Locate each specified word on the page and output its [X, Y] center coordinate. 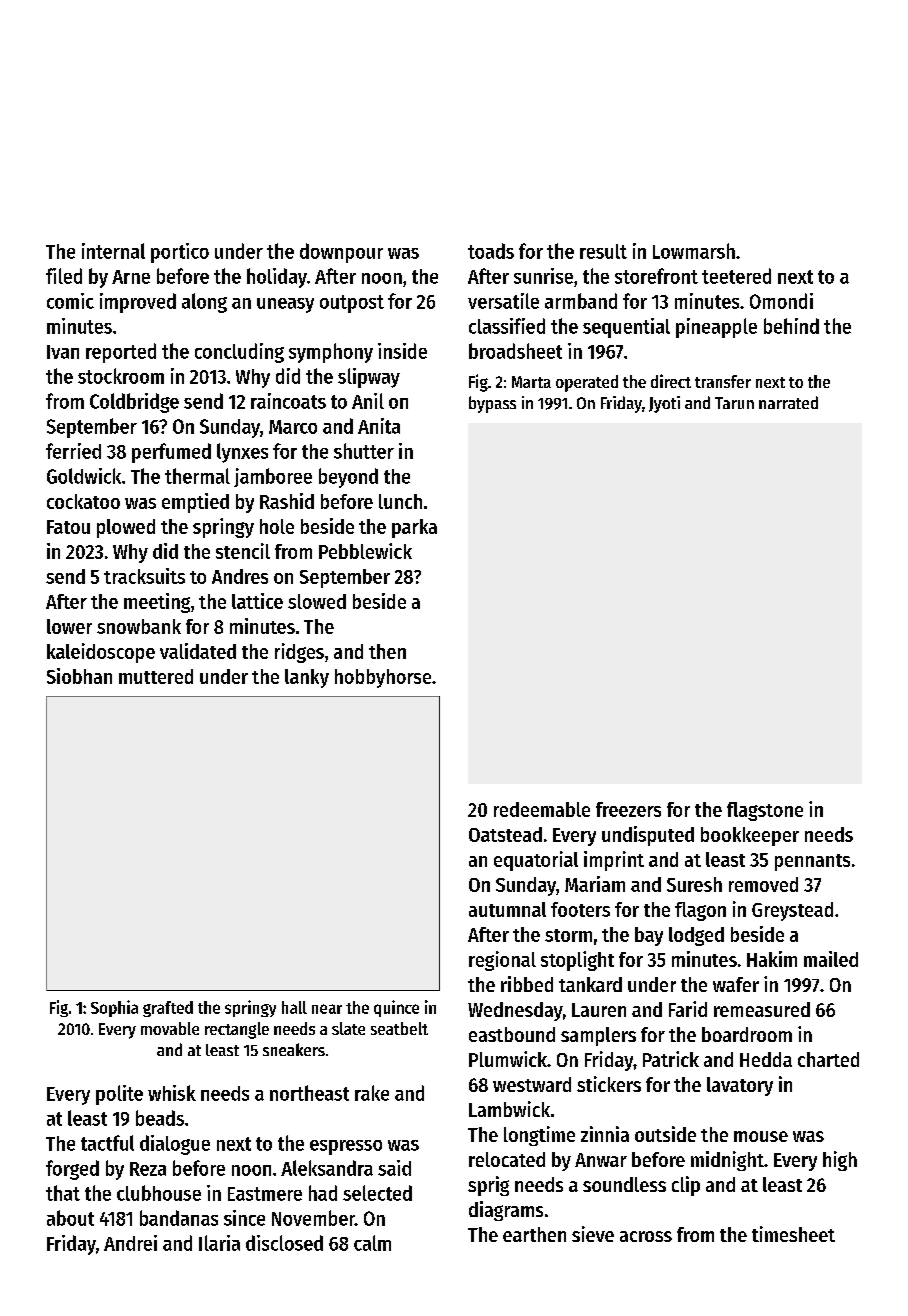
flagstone [765, 811]
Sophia [114, 1008]
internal [113, 251]
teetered [736, 276]
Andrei [130, 1243]
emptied [195, 503]
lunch [400, 501]
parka [414, 528]
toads [491, 251]
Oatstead [505, 834]
